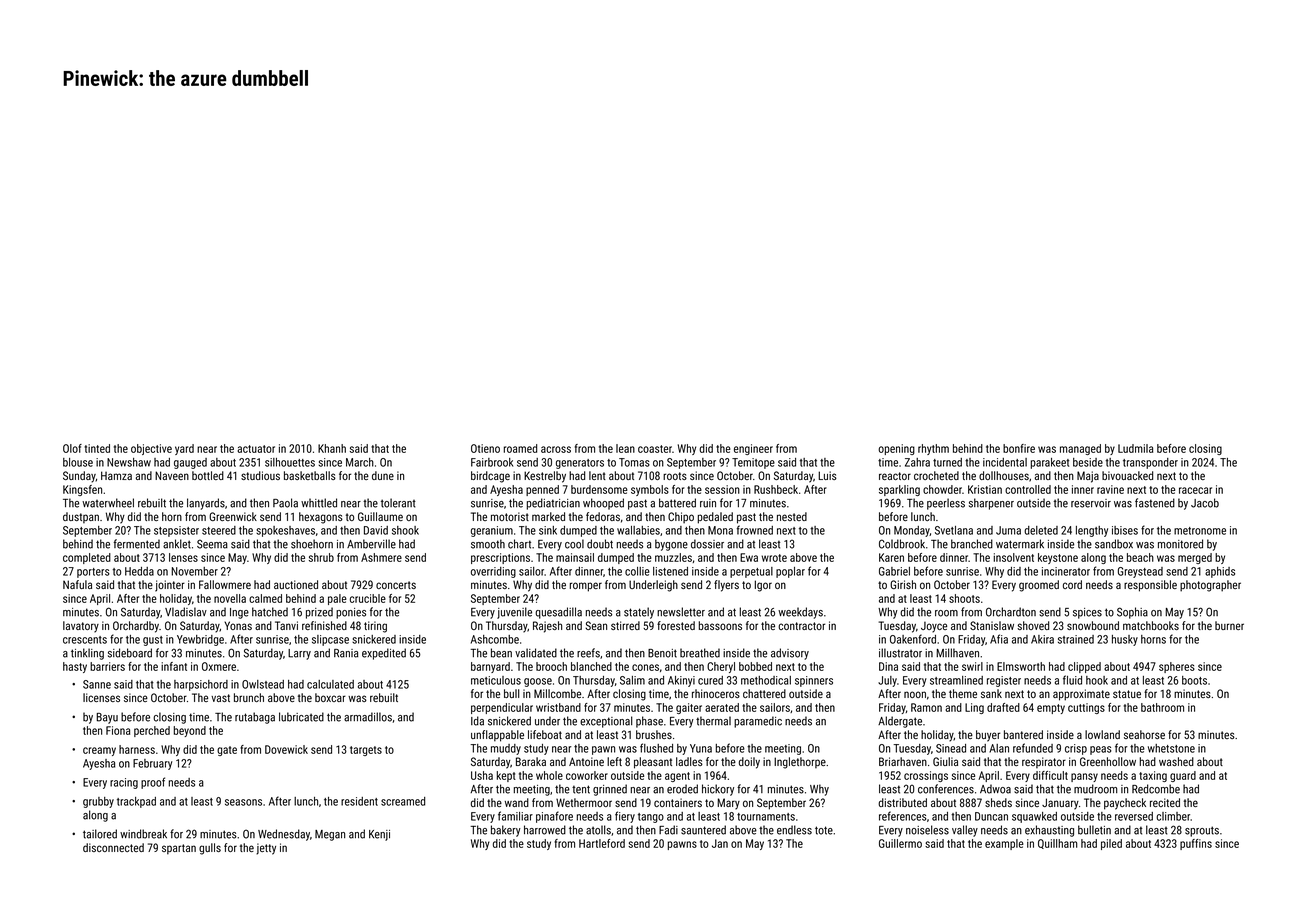 The height and width of the screenshot is (924, 1308). Describe the element at coordinates (933, 449) in the screenshot. I see `rhythm` at that location.
